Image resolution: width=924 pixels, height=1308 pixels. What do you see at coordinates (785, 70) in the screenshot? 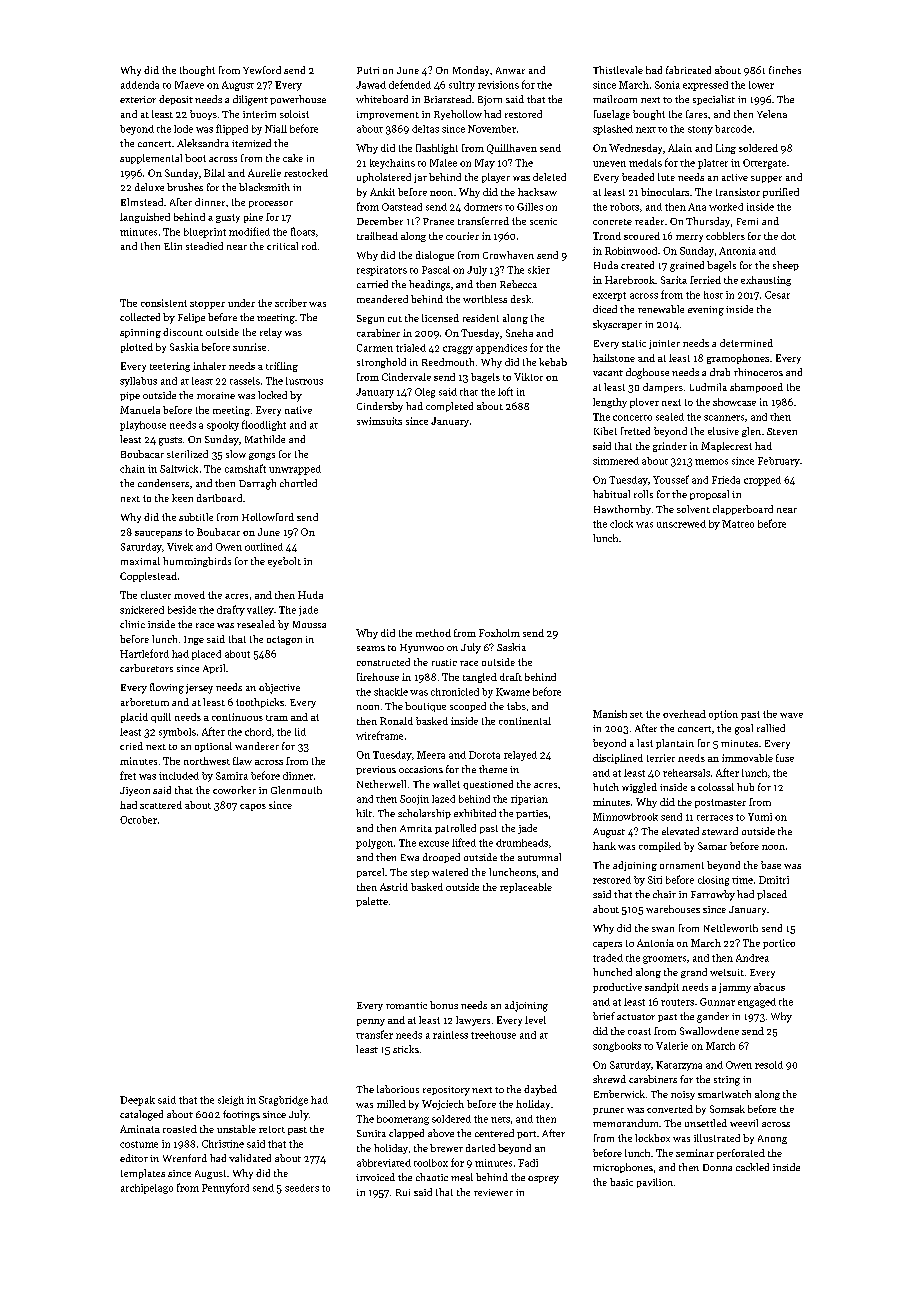
I see `finches` at bounding box center [785, 70].
